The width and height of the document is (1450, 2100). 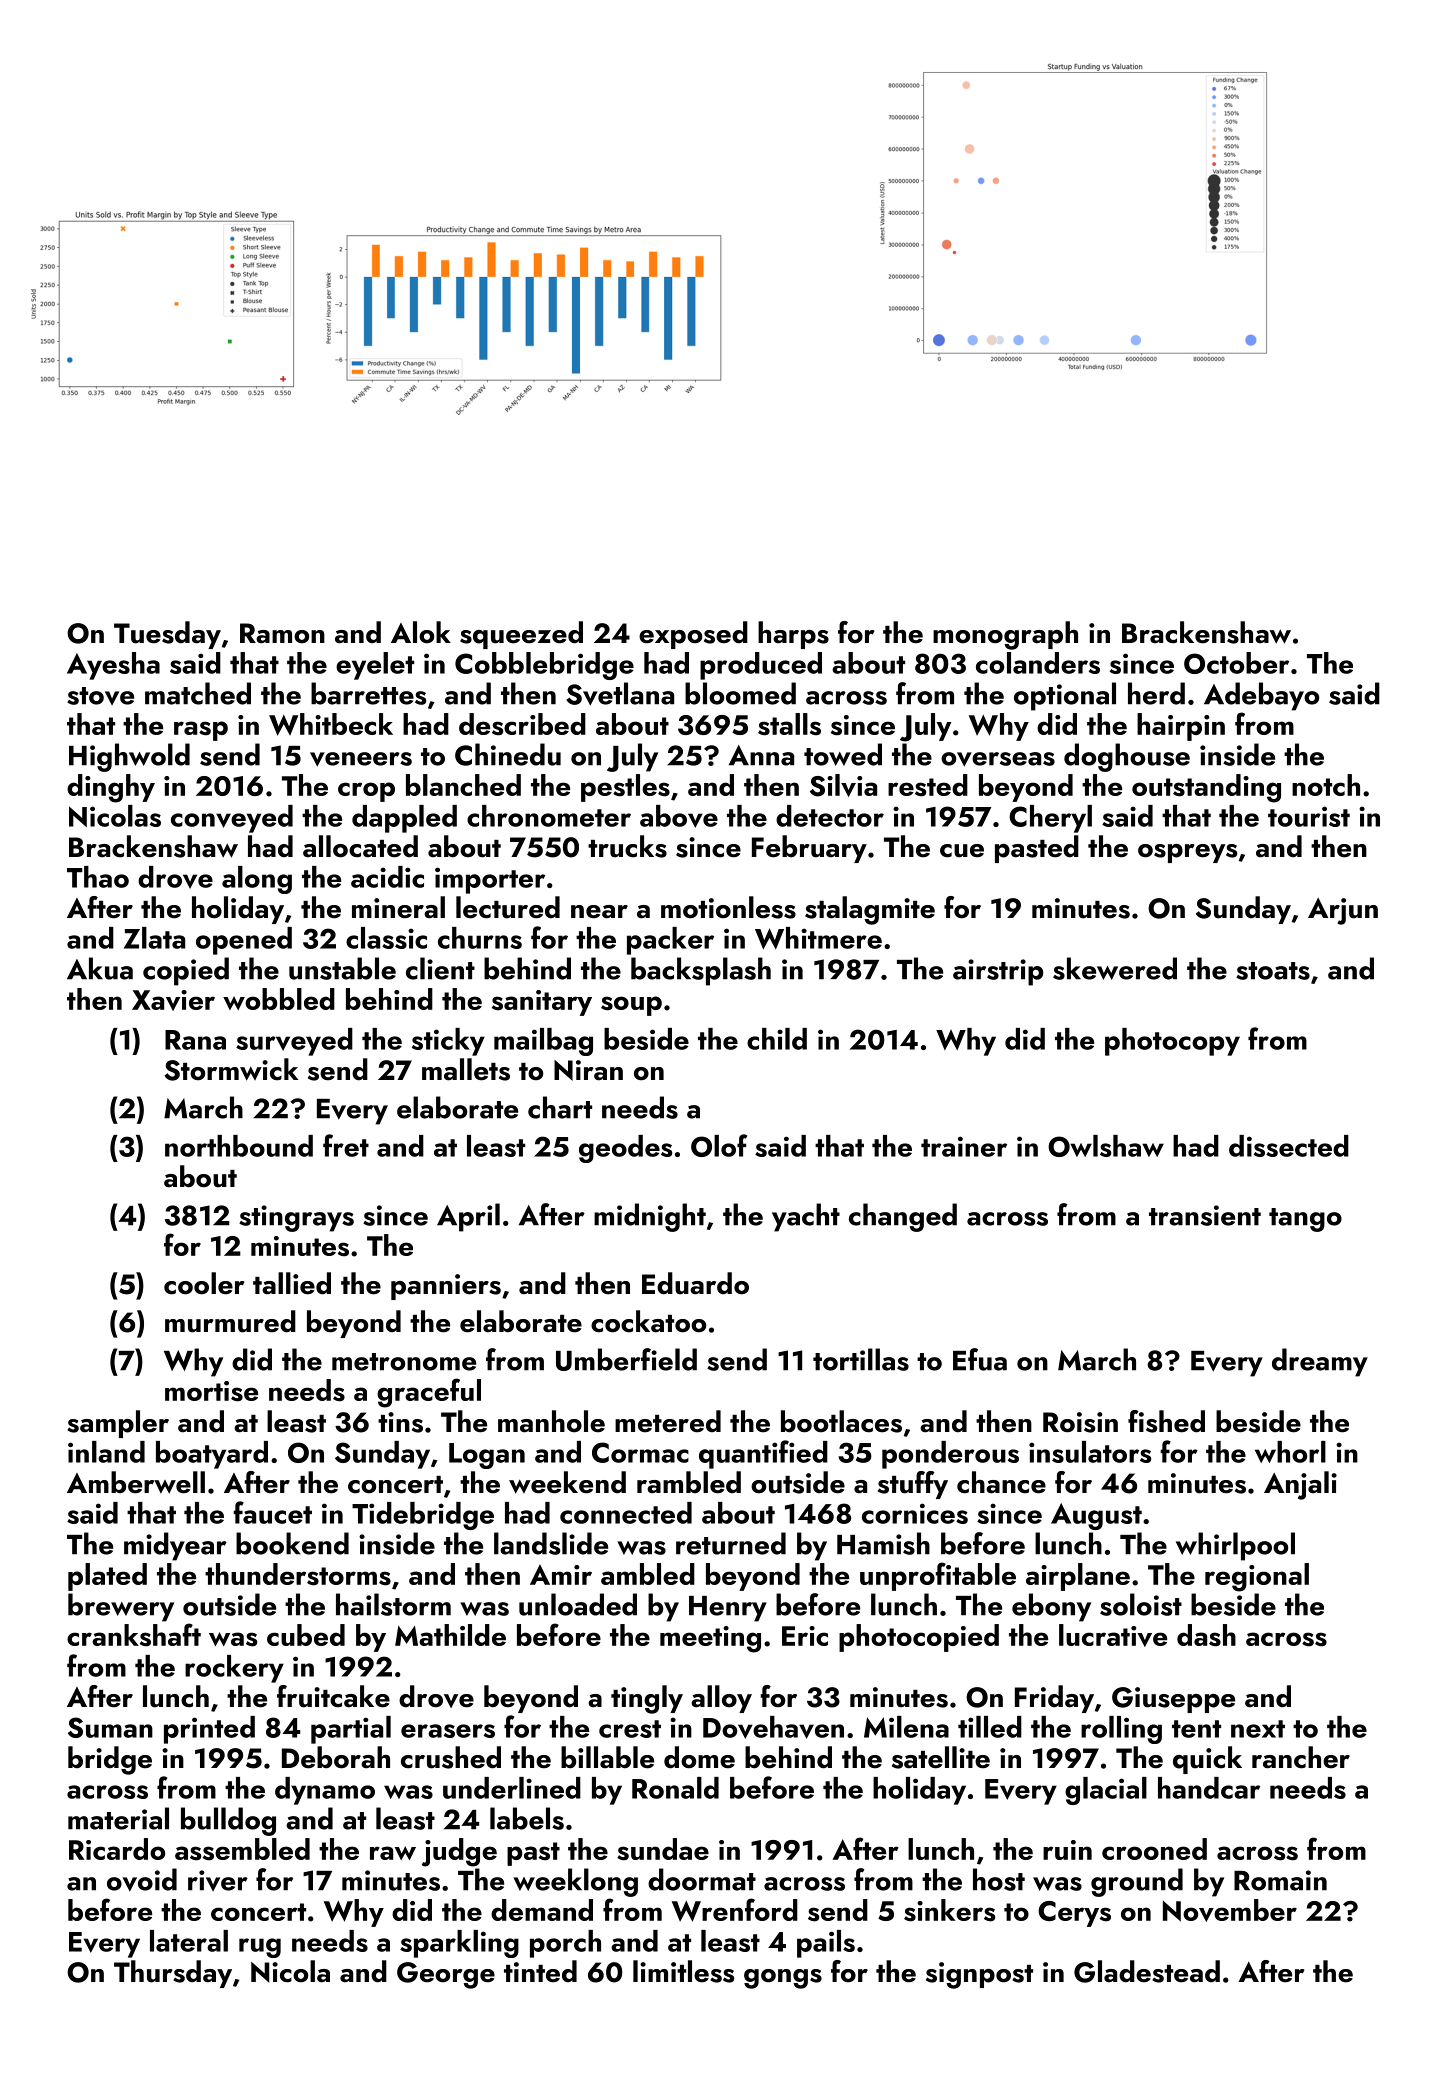 I want to click on signpost, so click(x=979, y=1975).
